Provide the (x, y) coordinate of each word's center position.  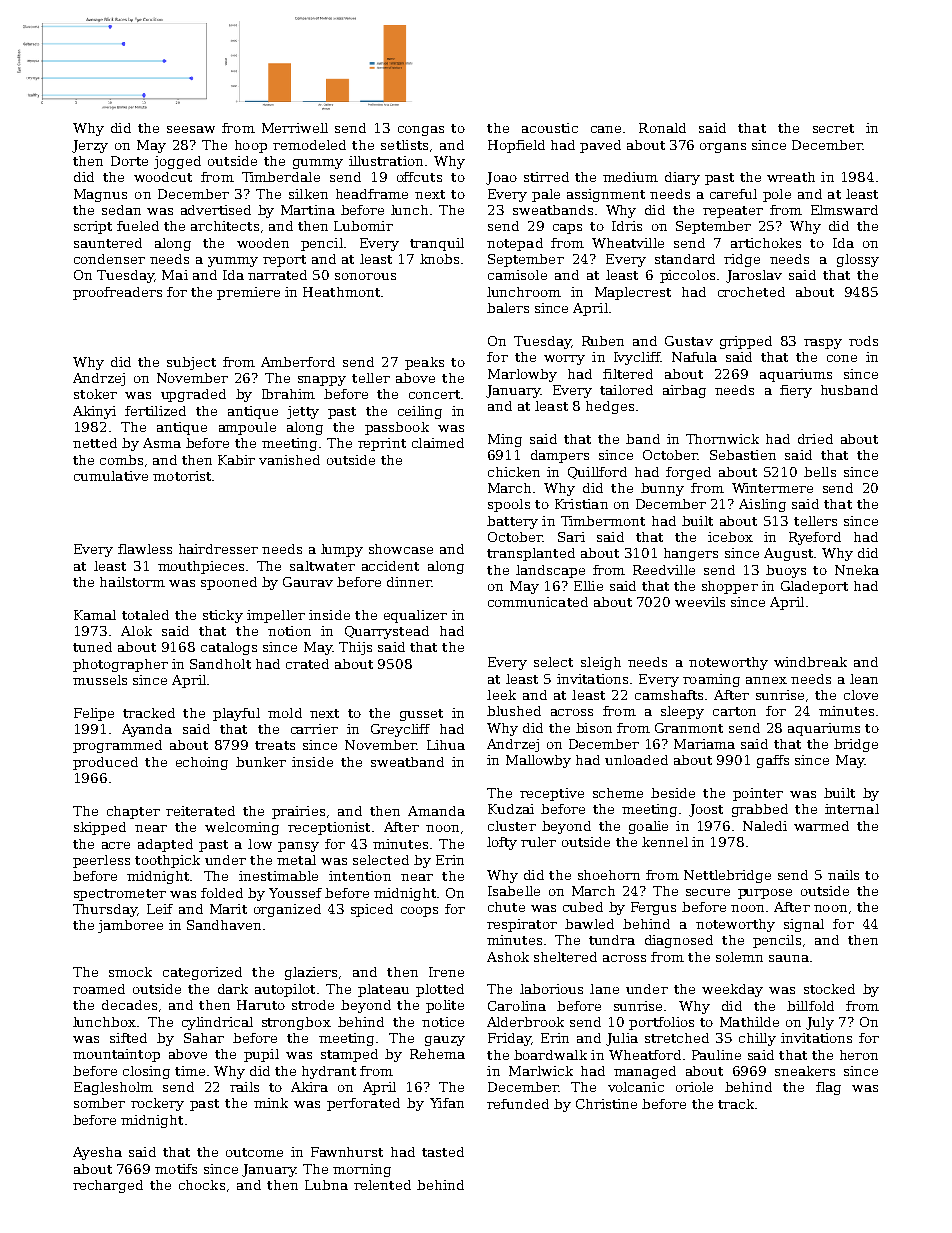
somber (99, 1103)
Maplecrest (633, 293)
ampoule (247, 428)
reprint (382, 444)
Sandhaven (224, 925)
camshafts (669, 695)
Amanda (436, 811)
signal (804, 925)
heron (859, 1055)
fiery (796, 391)
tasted (443, 1152)
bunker (261, 762)
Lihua (446, 745)
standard (685, 259)
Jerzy (90, 146)
